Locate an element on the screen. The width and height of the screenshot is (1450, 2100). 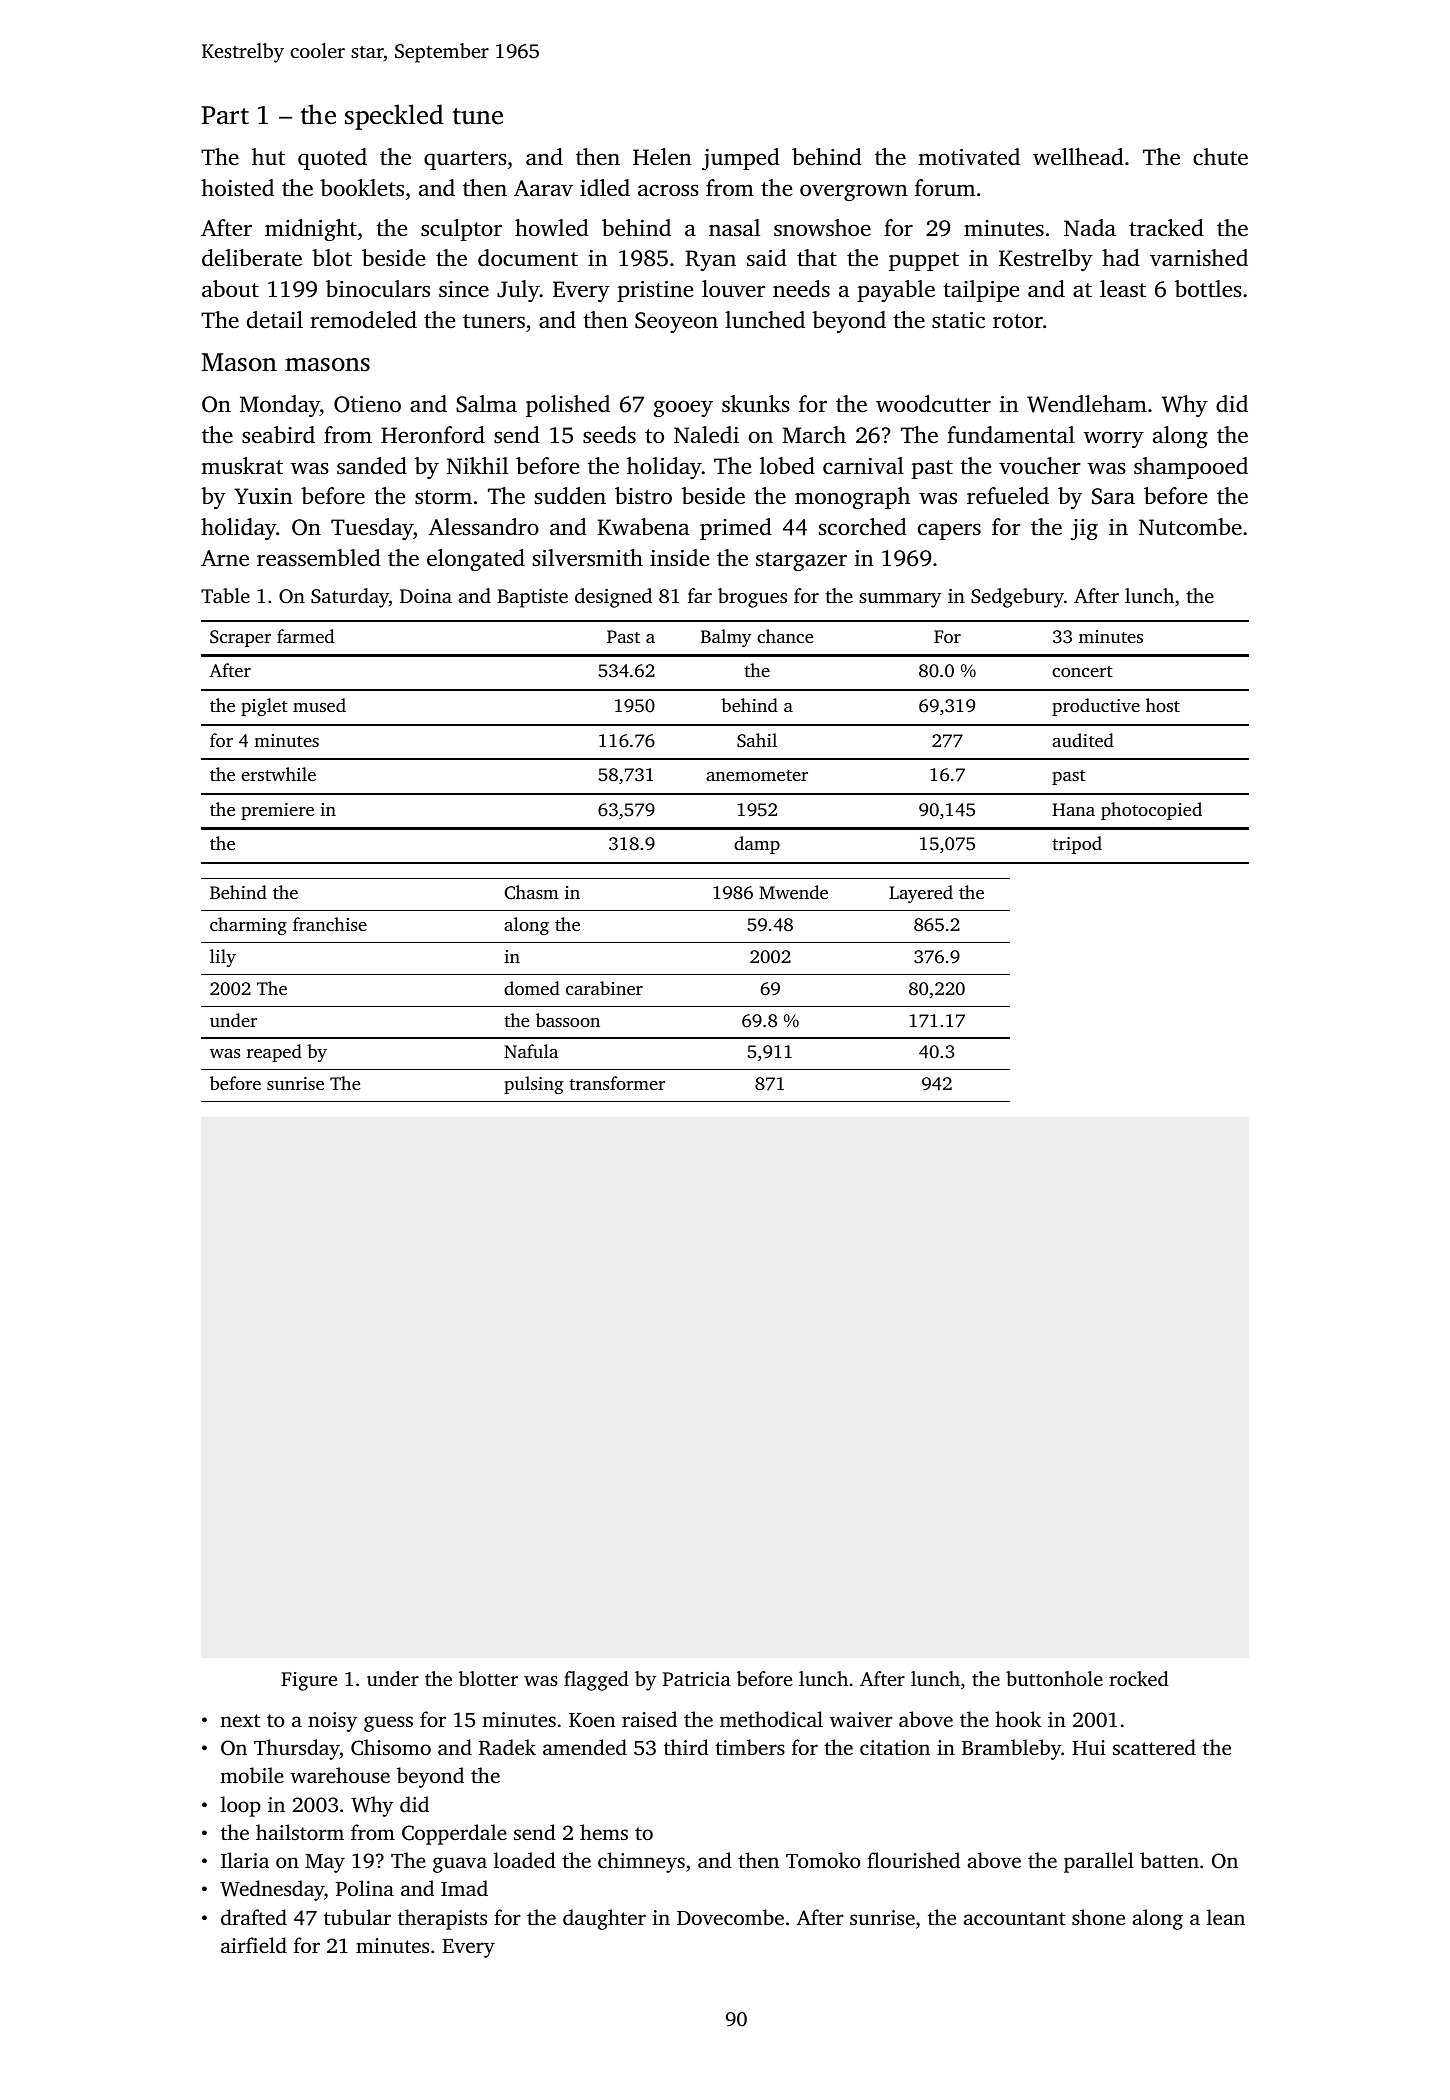
Sahil is located at coordinates (757, 740).
